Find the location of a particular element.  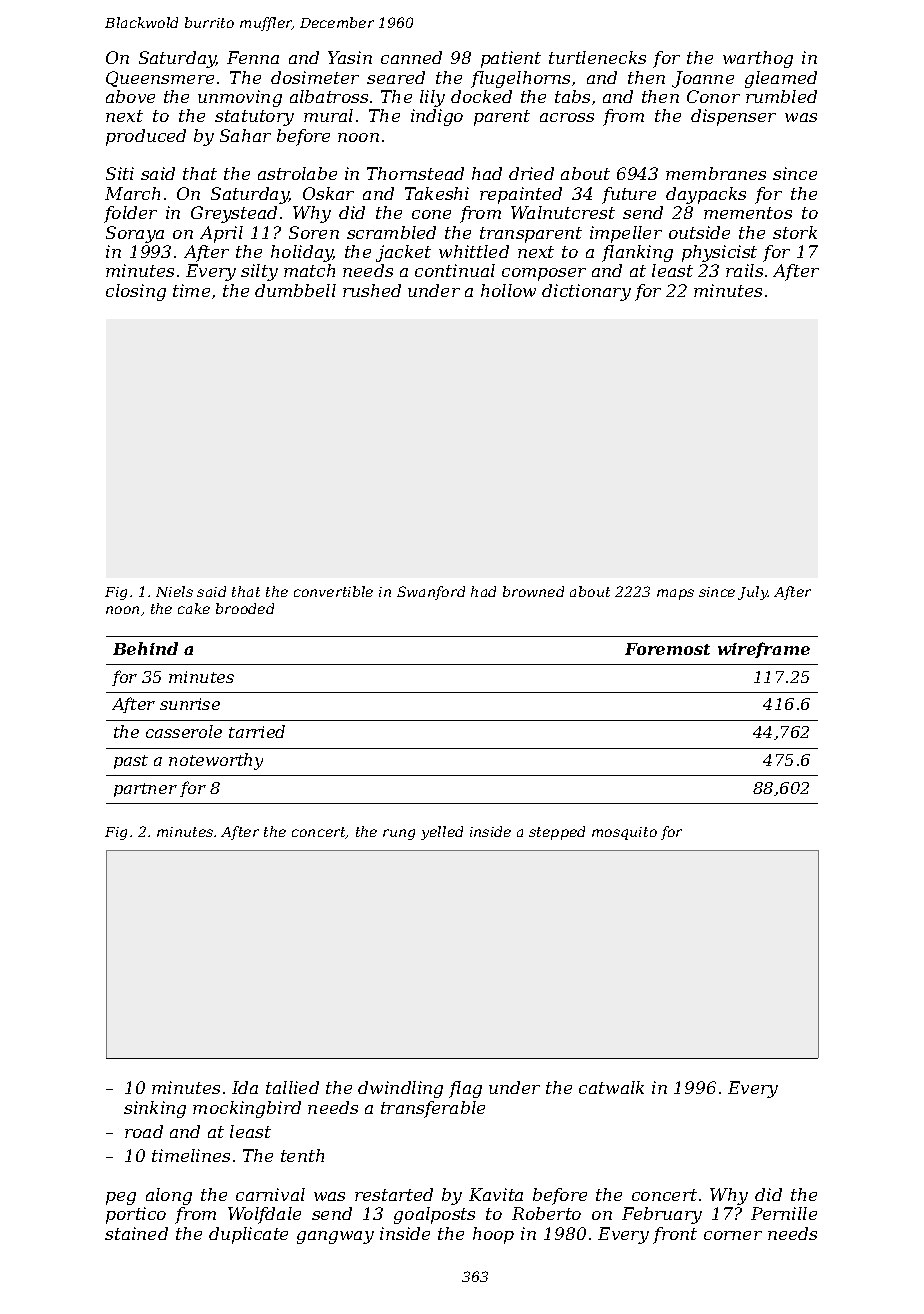

dumbbell is located at coordinates (295, 290).
